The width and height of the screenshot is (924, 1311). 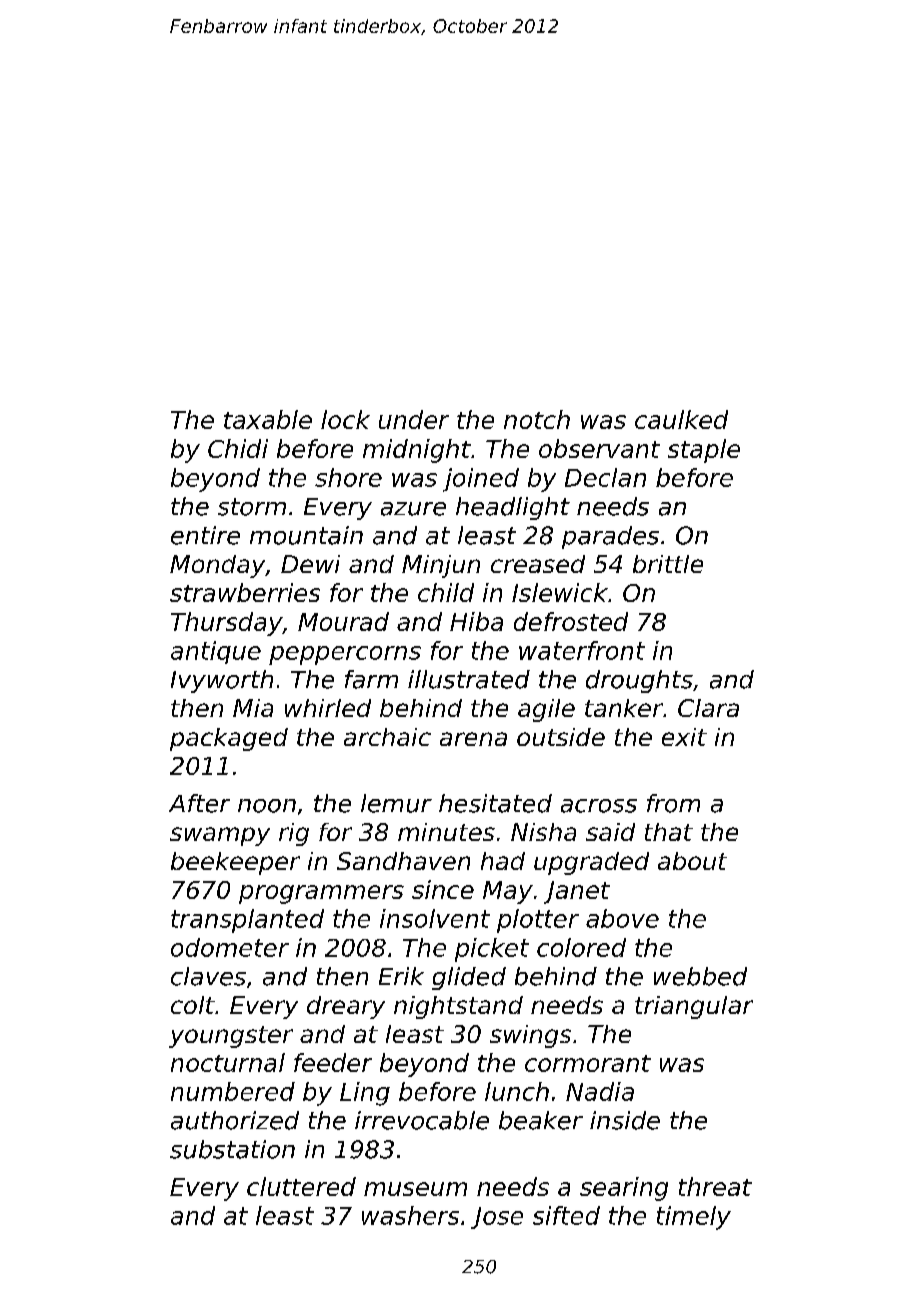 I want to click on taxable, so click(x=268, y=419).
